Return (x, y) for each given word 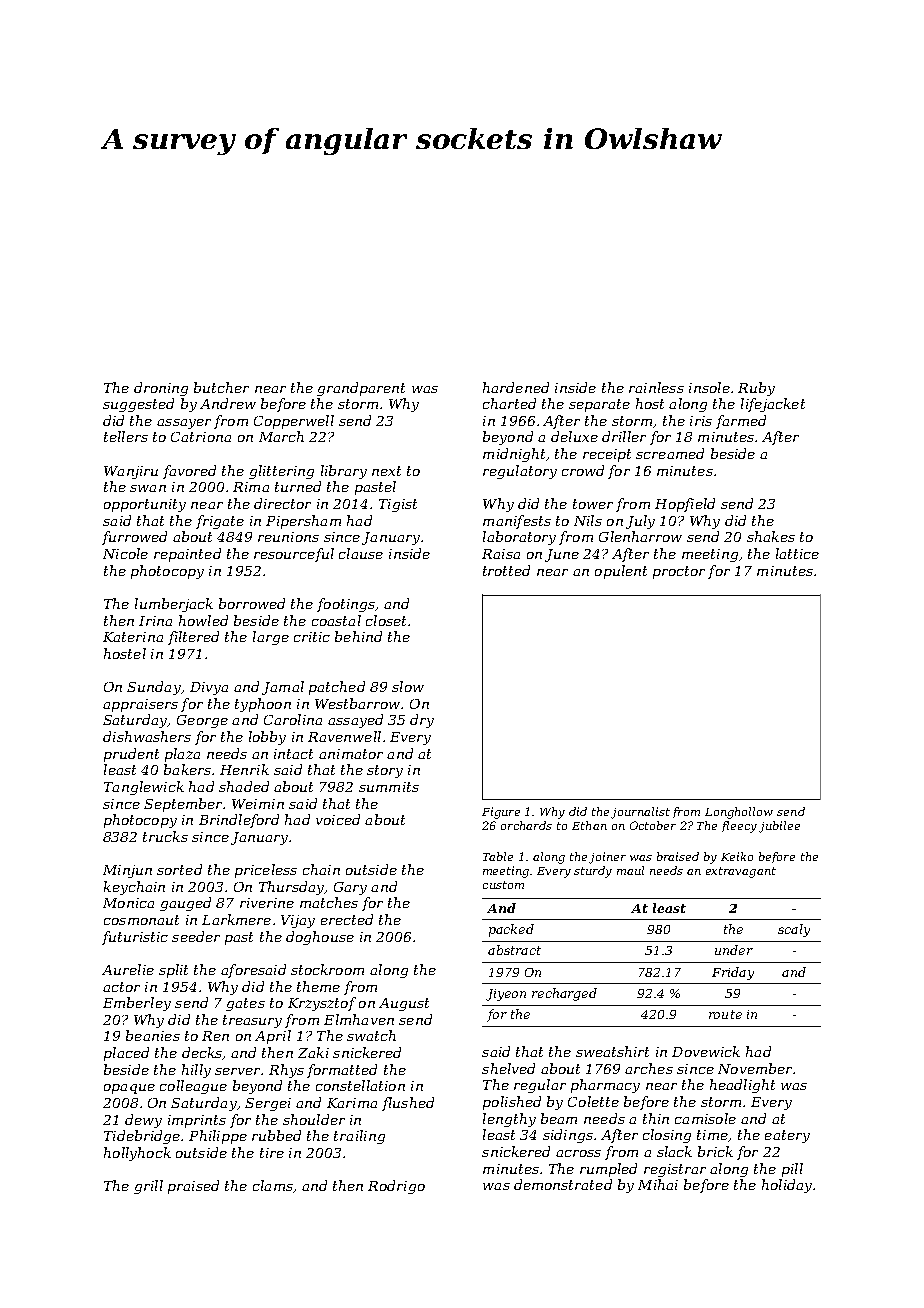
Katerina (133, 637)
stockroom (327, 969)
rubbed (276, 1135)
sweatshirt (612, 1051)
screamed (670, 453)
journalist (640, 813)
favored (189, 472)
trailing (359, 1137)
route (725, 1014)
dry (422, 721)
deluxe (574, 436)
